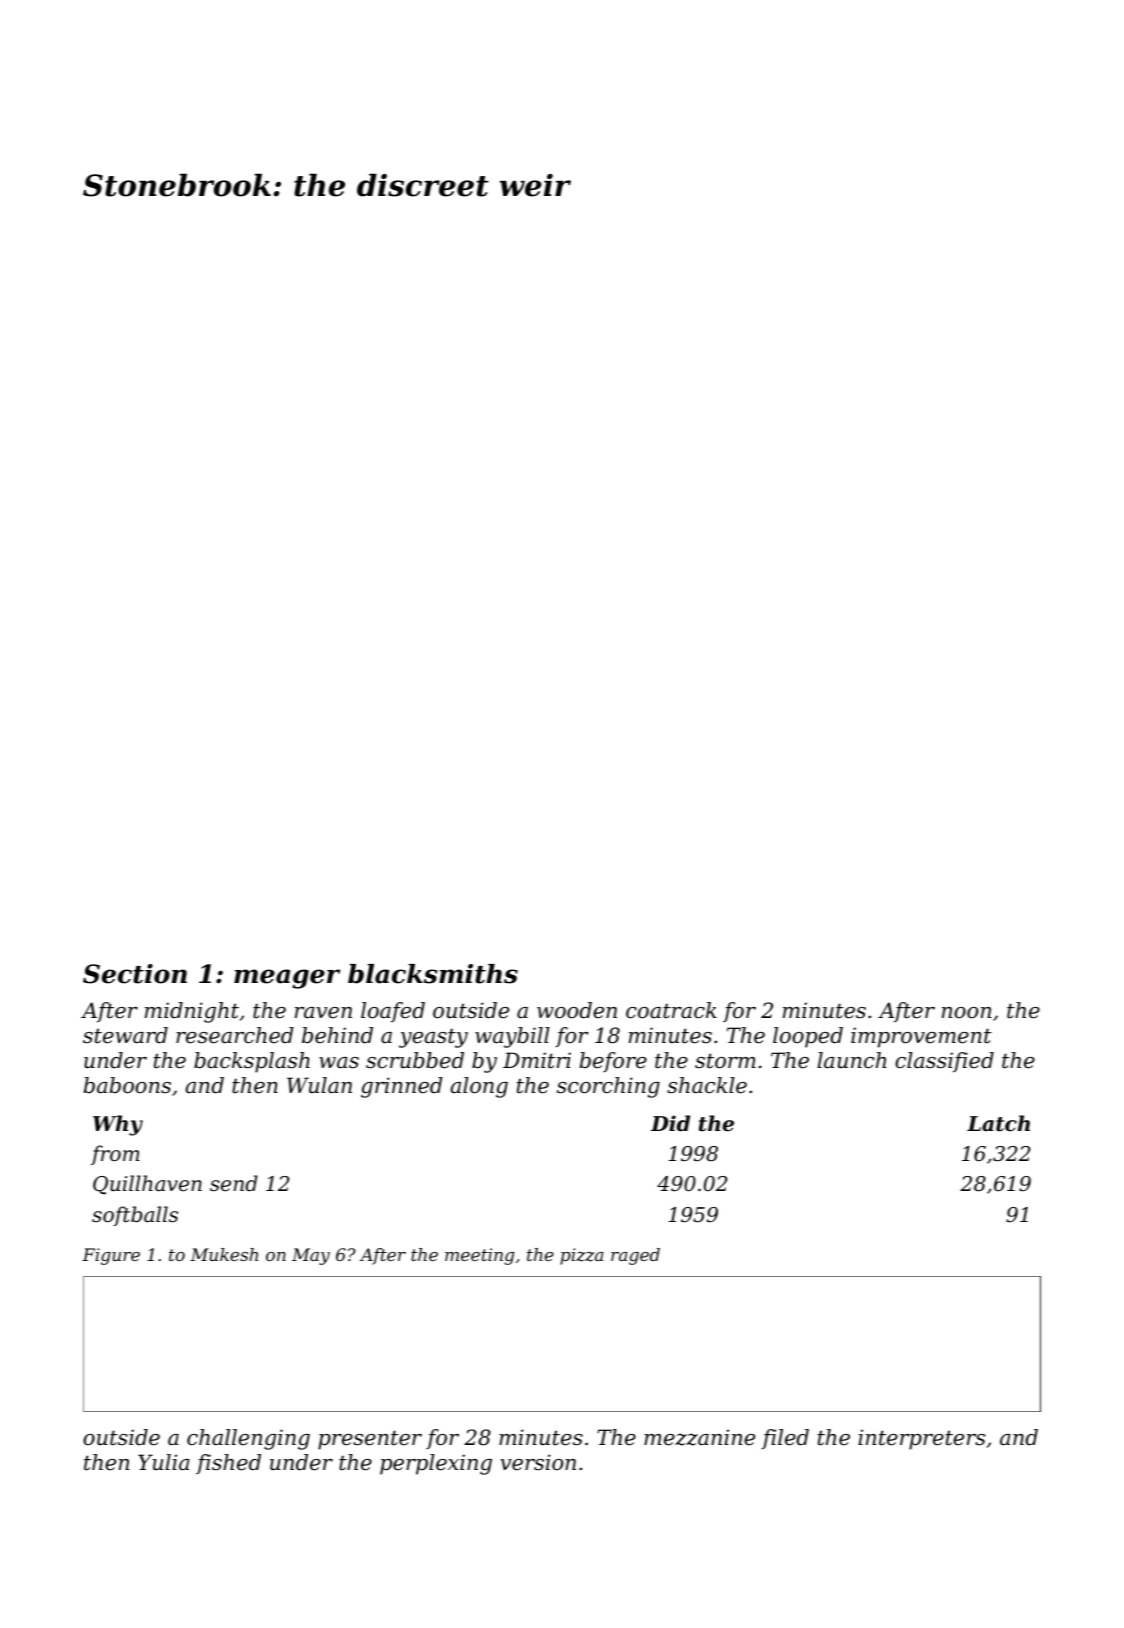 This screenshot has height=1628, width=1124. Describe the element at coordinates (635, 1256) in the screenshot. I see `raged` at that location.
